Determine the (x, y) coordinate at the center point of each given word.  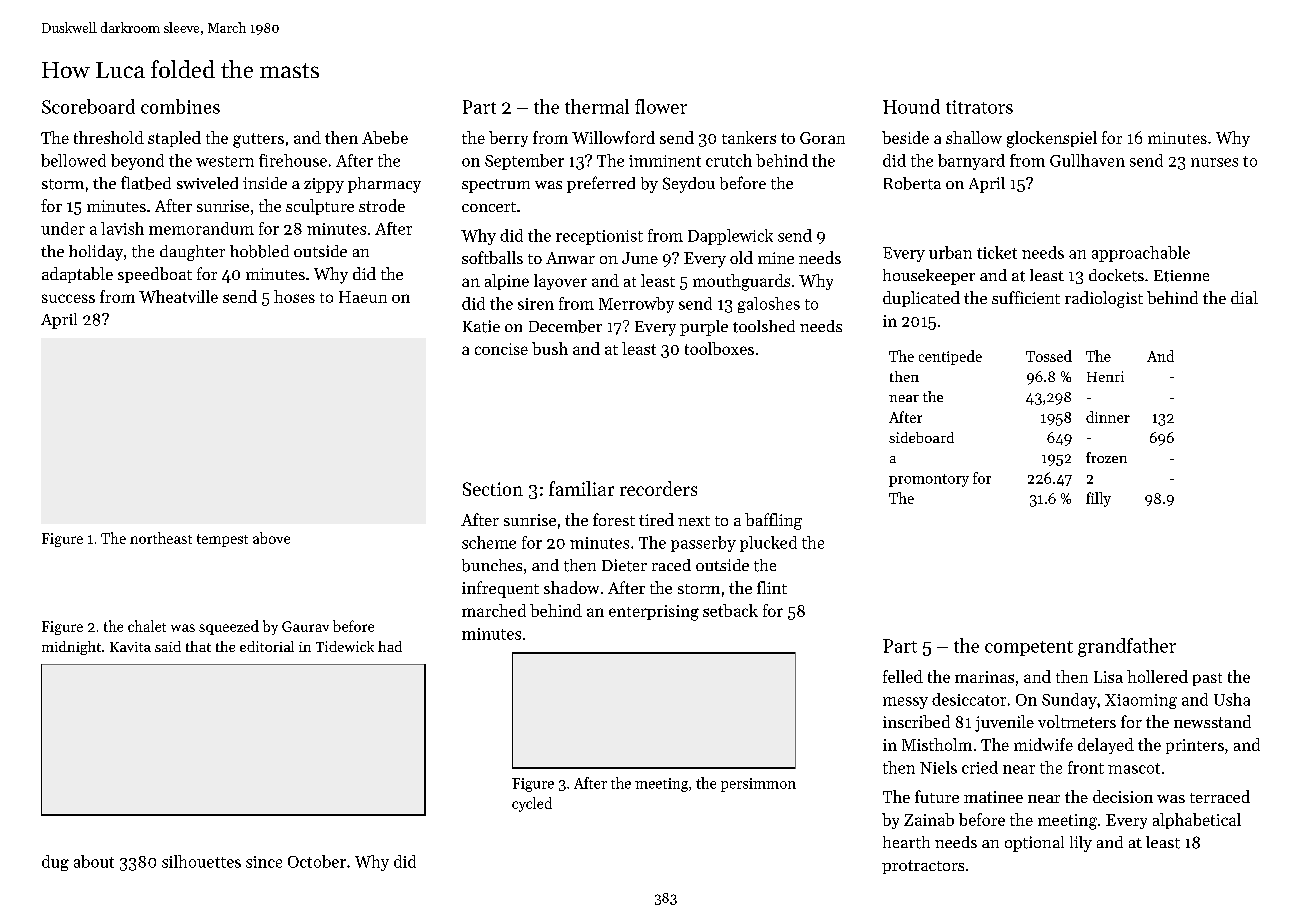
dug (55, 863)
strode (382, 205)
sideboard (921, 437)
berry (508, 139)
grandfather (1127, 647)
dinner (1108, 417)
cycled (532, 804)
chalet (147, 626)
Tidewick (345, 646)
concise (501, 349)
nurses (1214, 162)
